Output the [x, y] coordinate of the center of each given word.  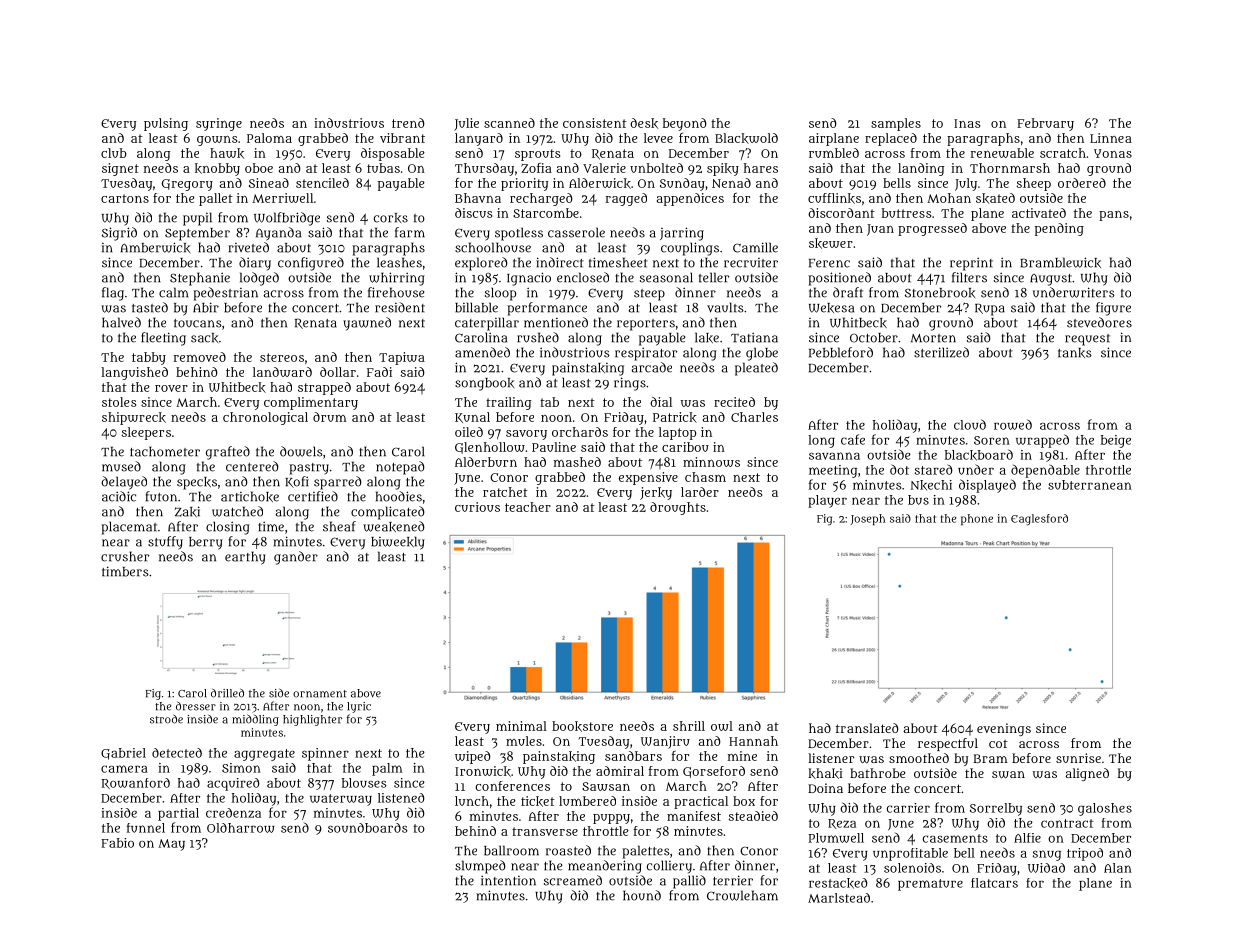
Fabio [117, 843]
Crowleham [742, 895]
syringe [219, 124]
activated [1039, 213]
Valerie [604, 168]
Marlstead [839, 898]
